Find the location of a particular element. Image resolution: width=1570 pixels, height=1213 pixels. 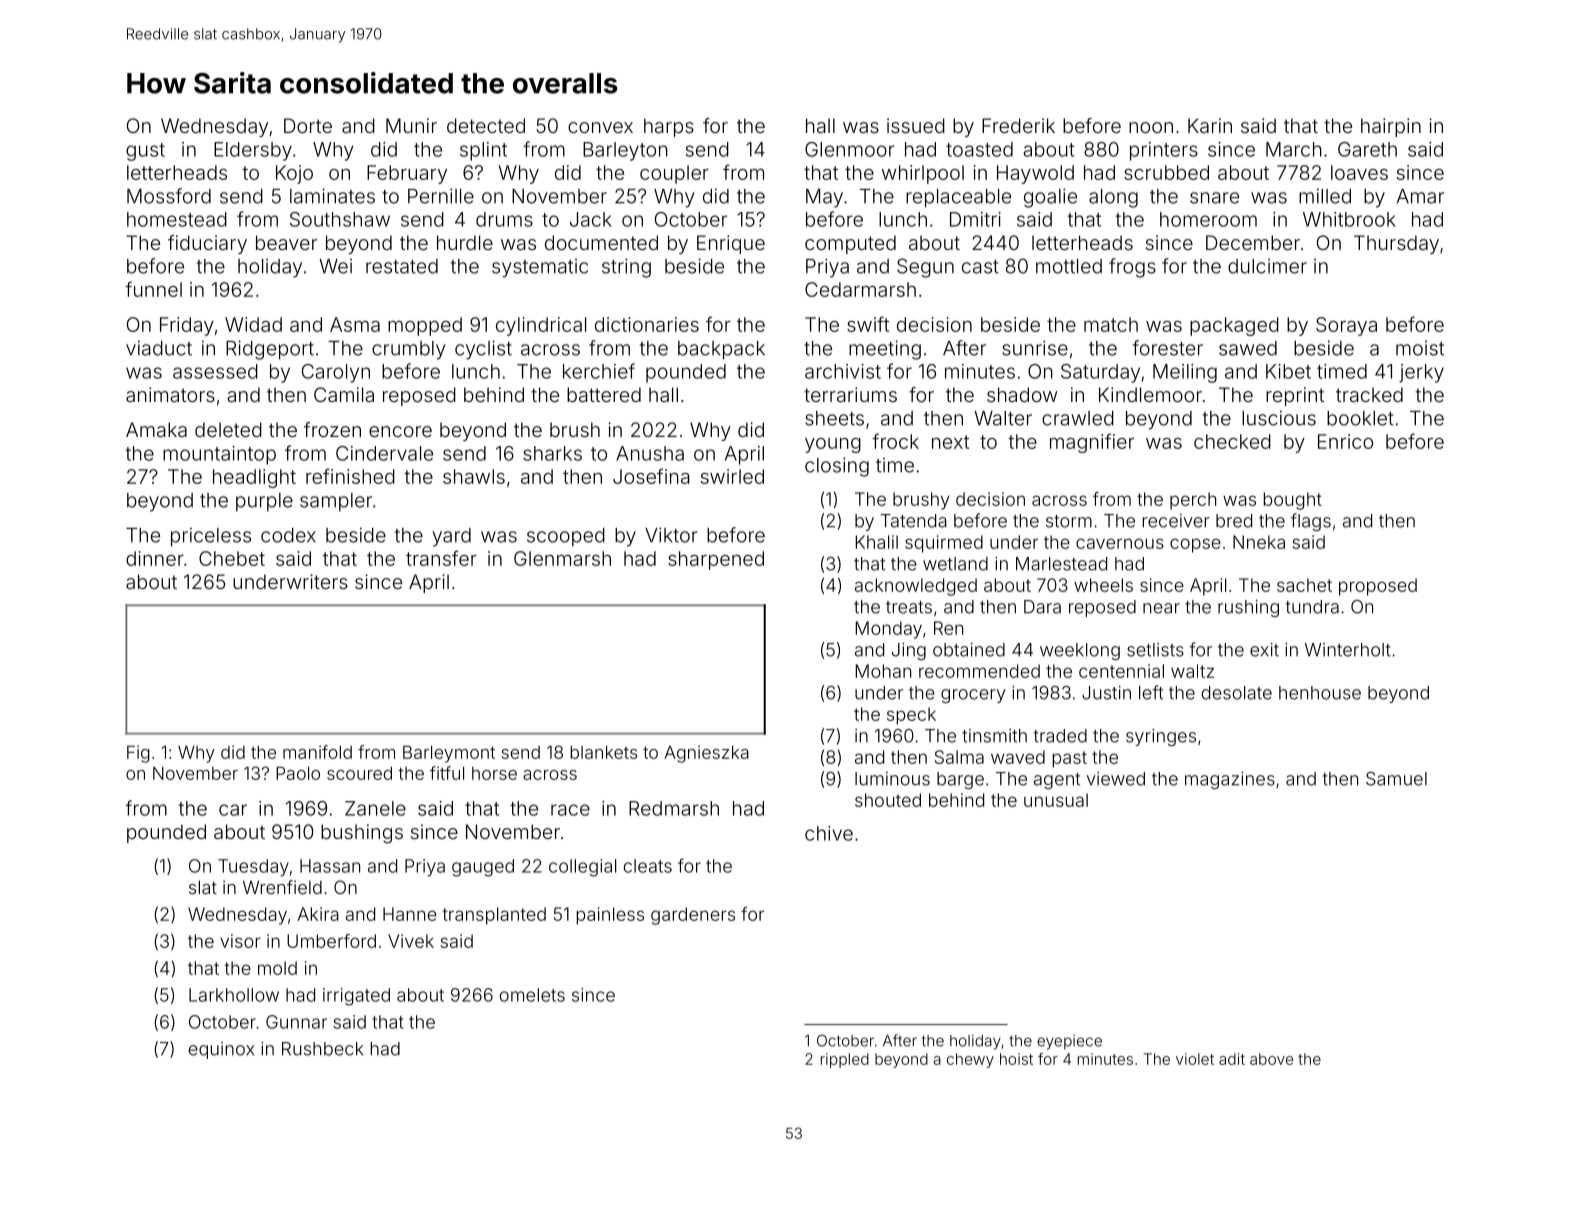

along is located at coordinates (1113, 198).
